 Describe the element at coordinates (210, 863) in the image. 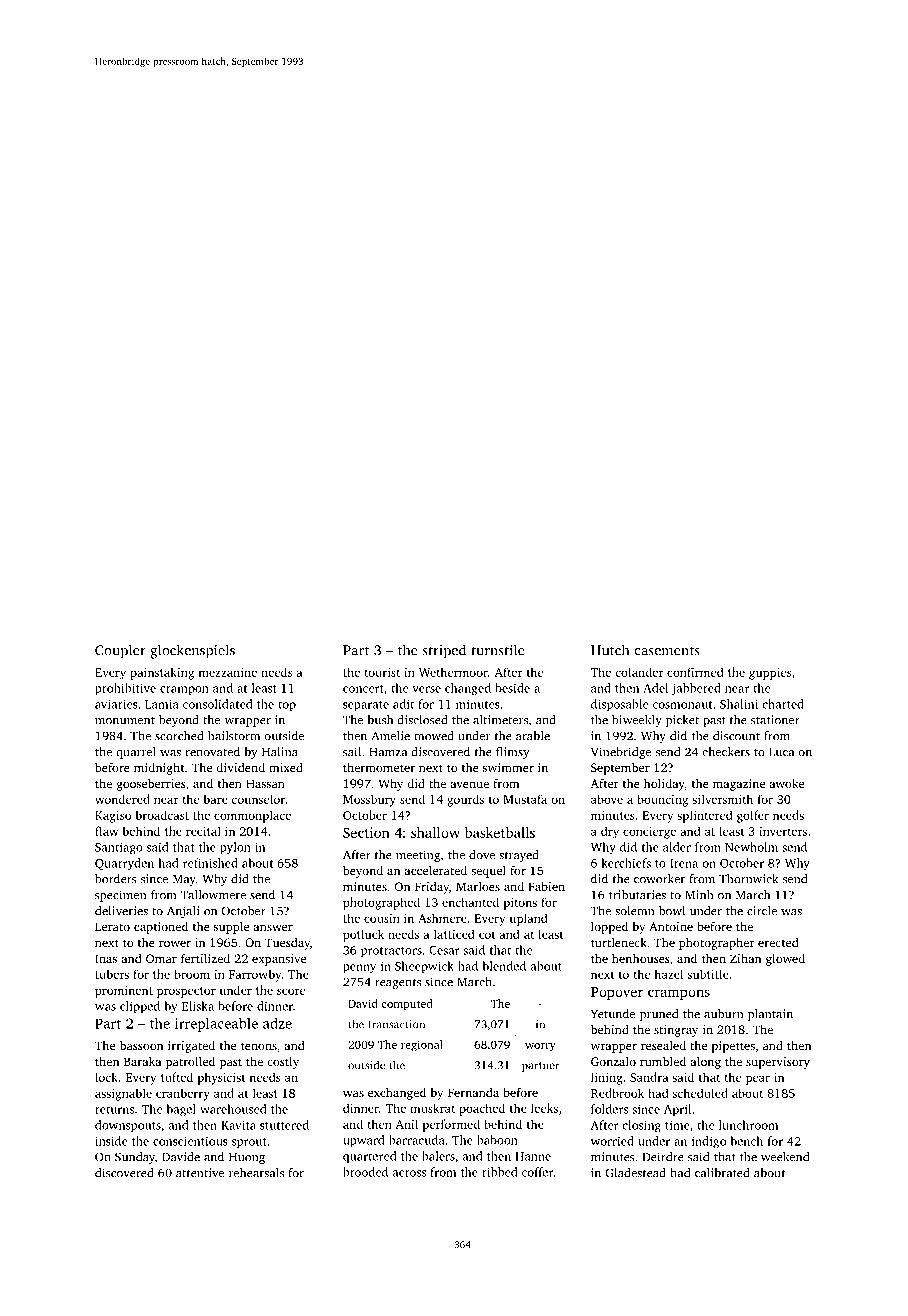

I see `refinished` at that location.
